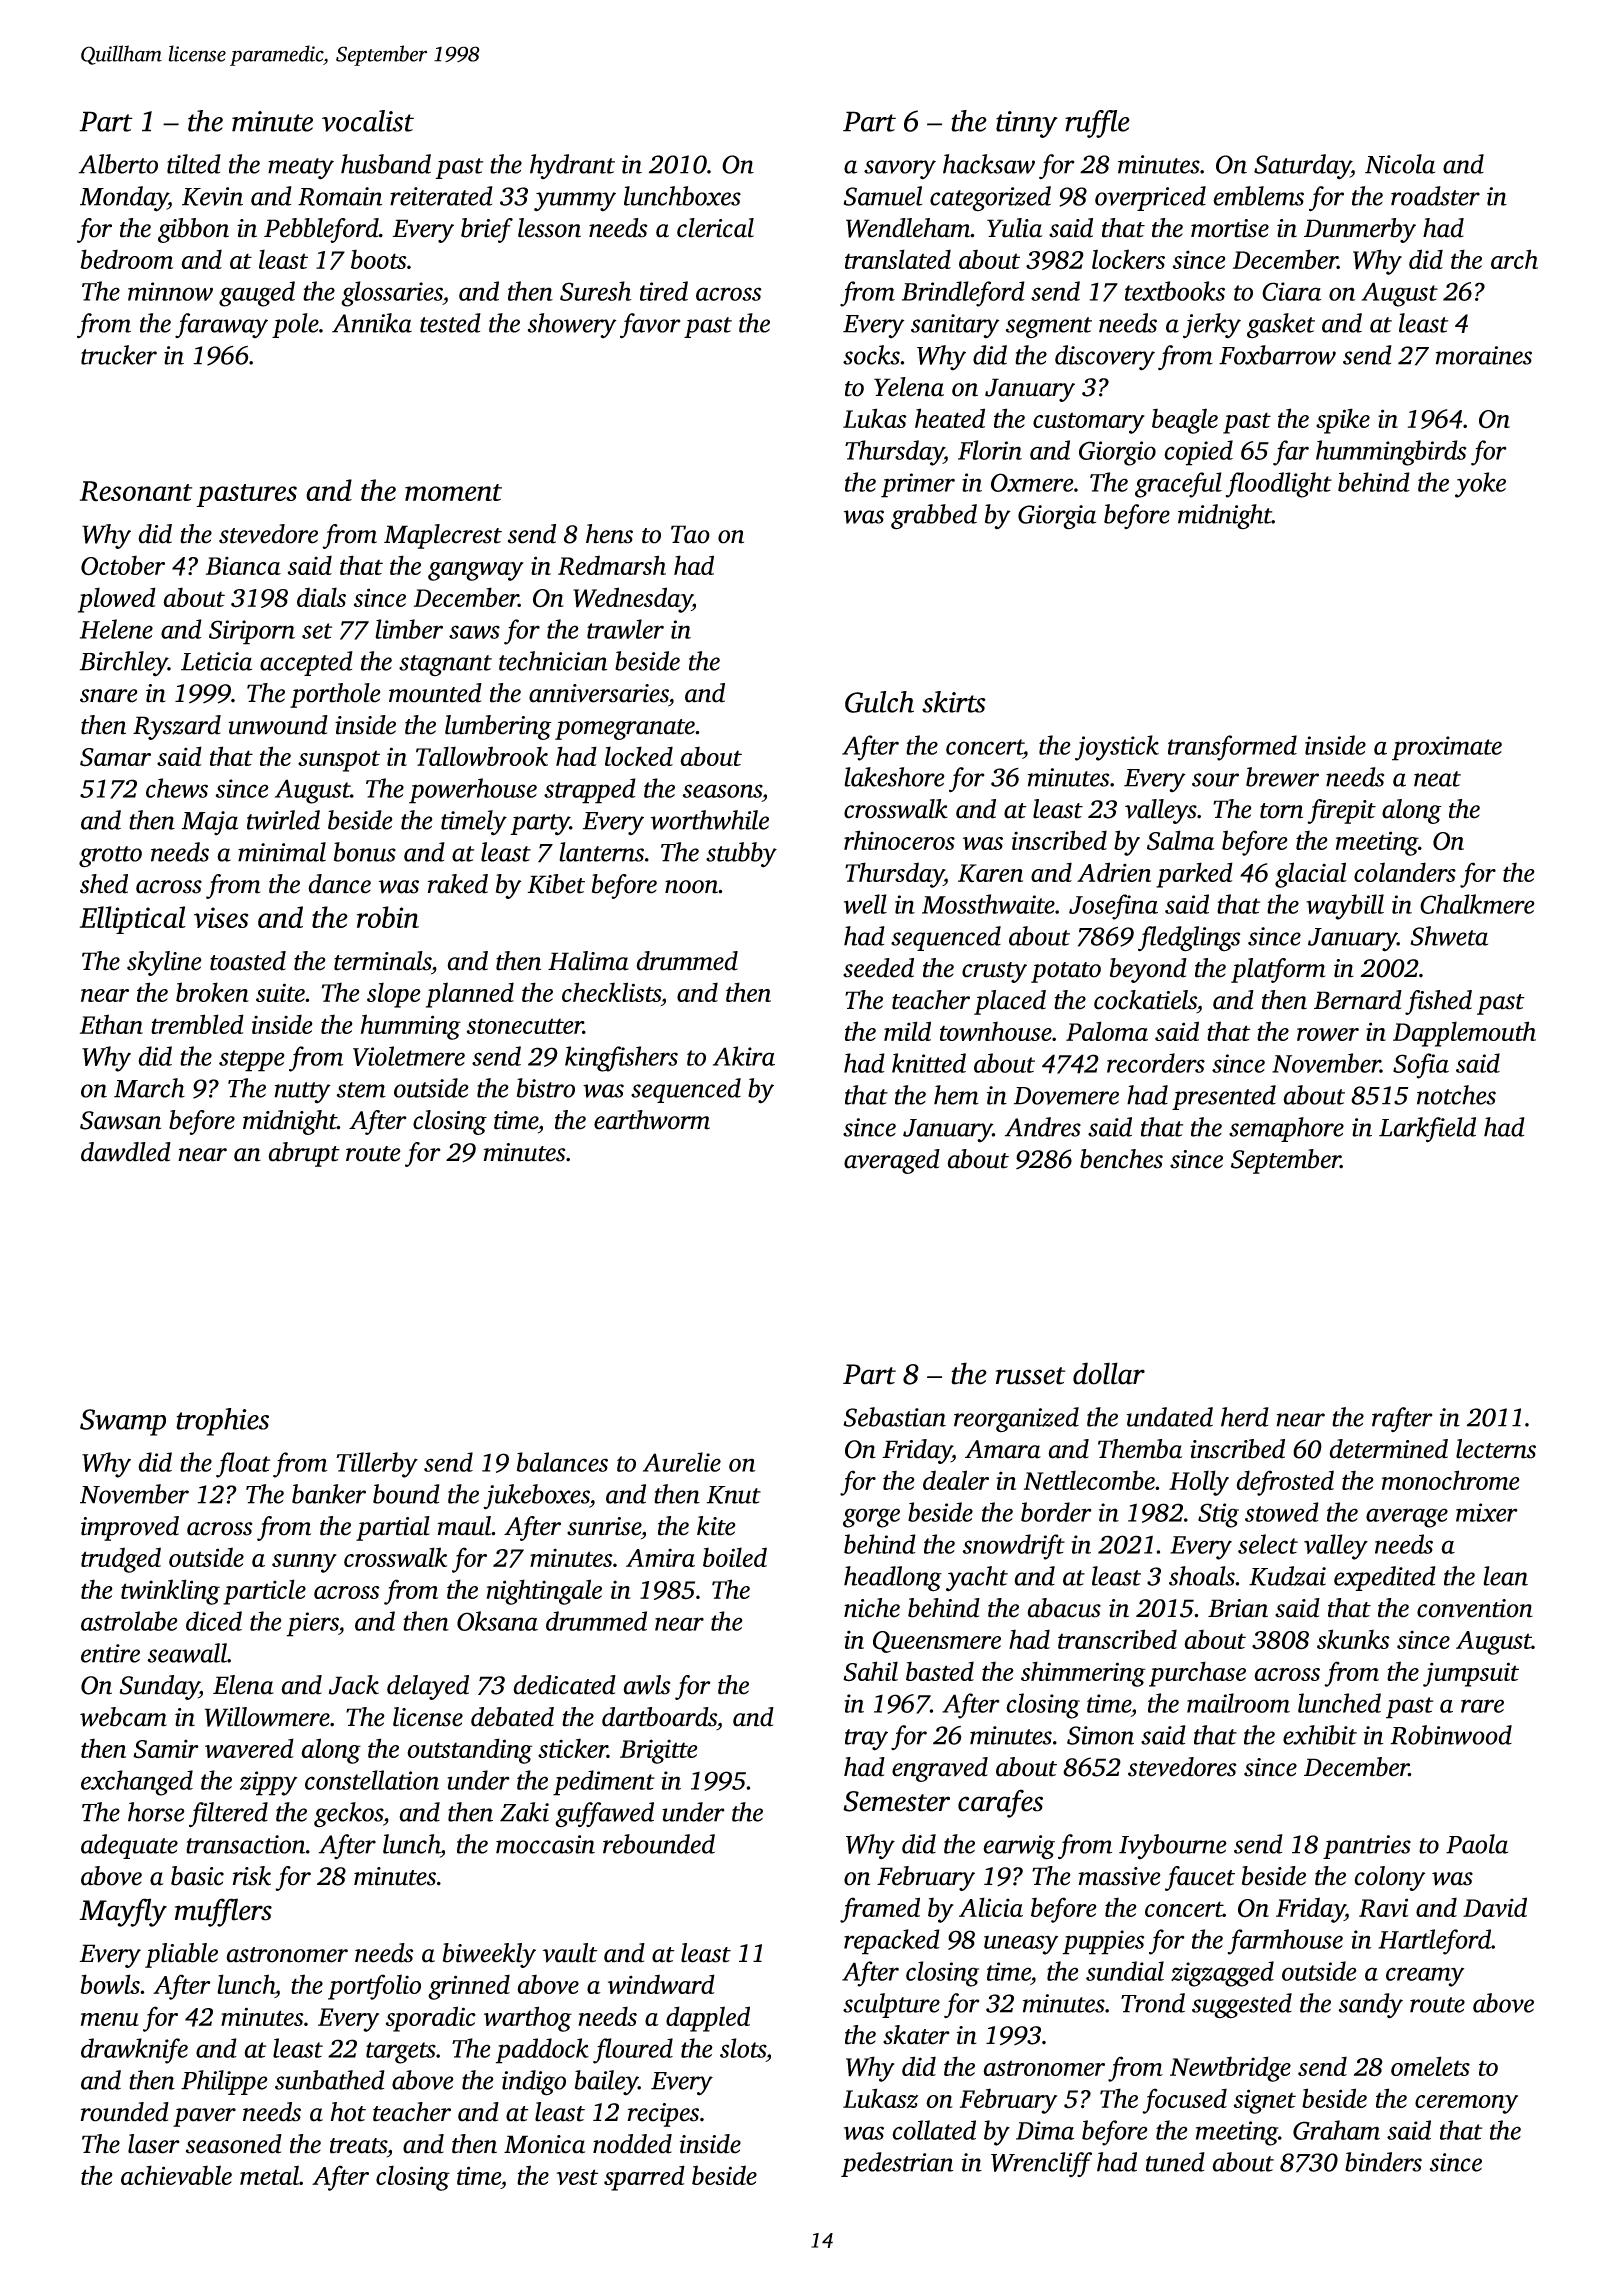  Describe the element at coordinates (1475, 1608) in the screenshot. I see `convention` at that location.
